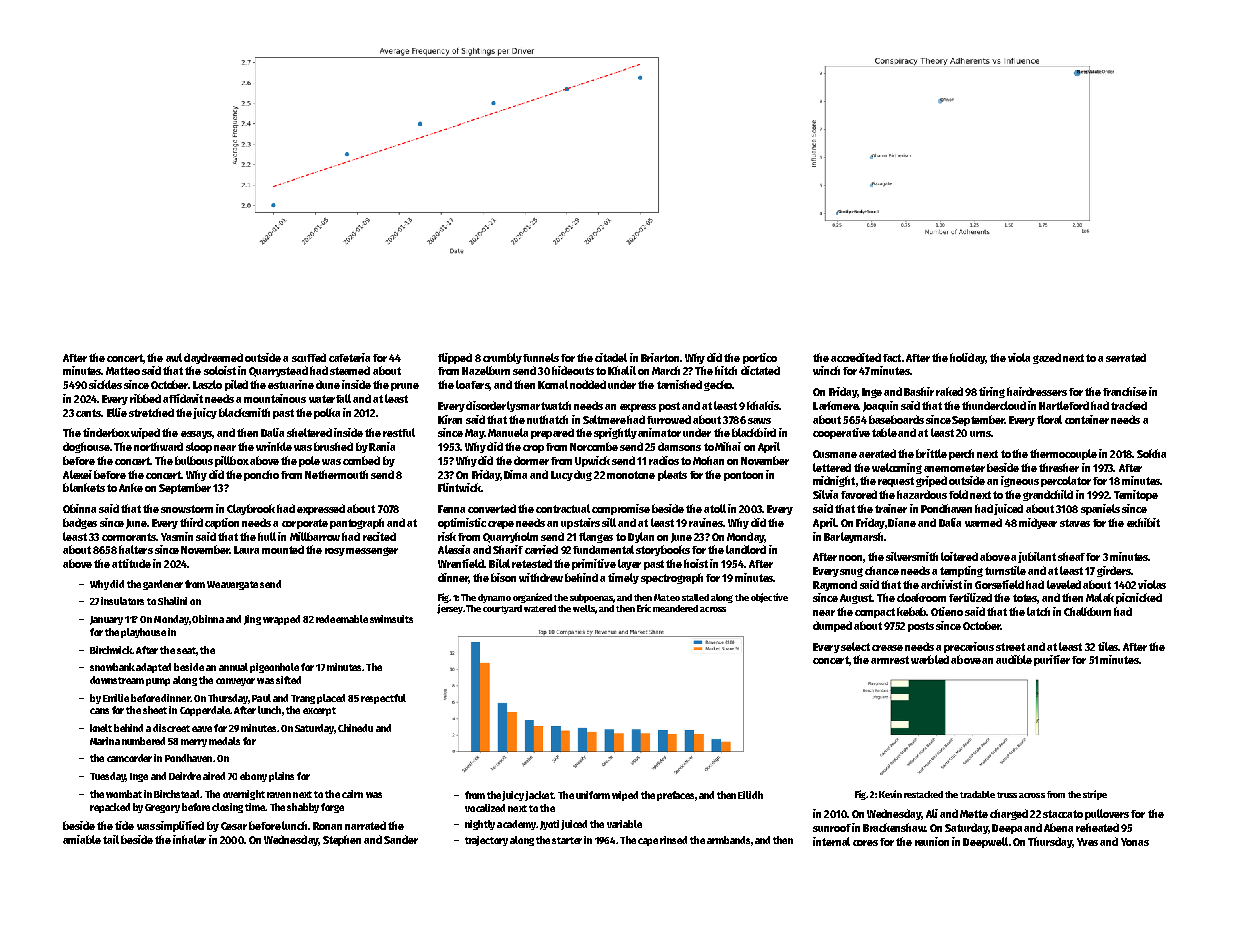 Image resolution: width=1233 pixels, height=952 pixels. I want to click on affidavit, so click(183, 398).
